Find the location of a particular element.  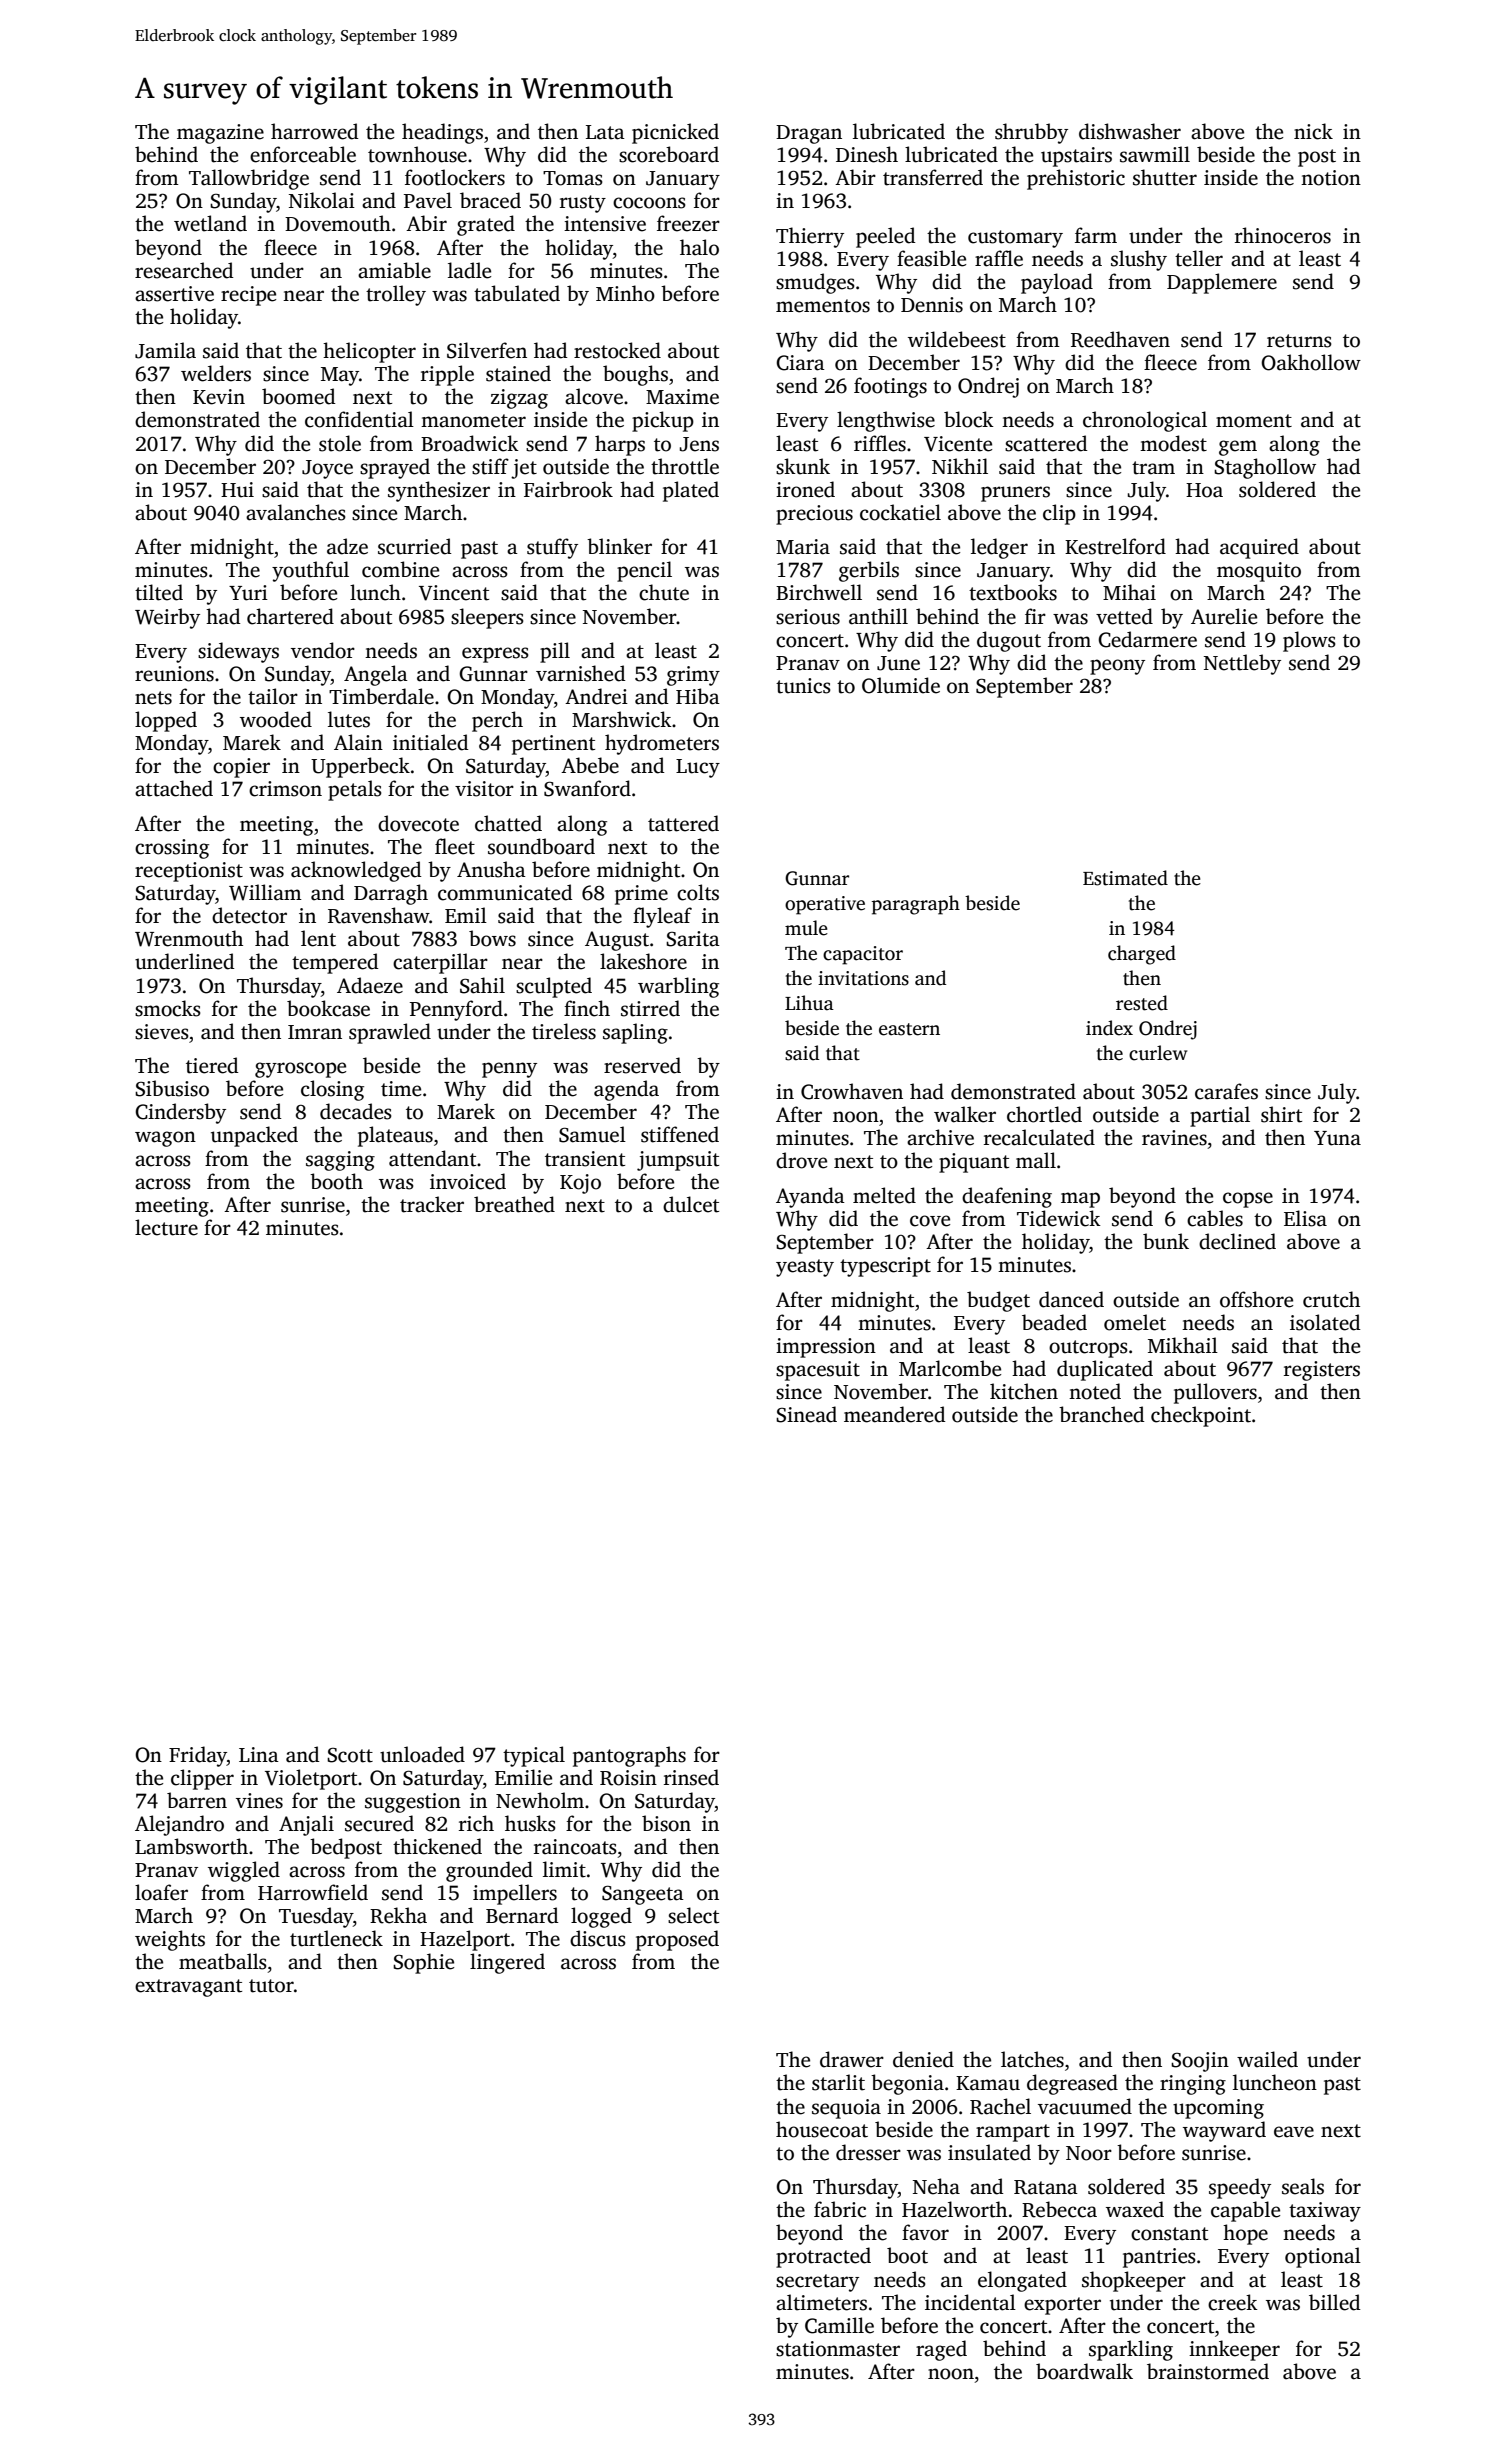

visitor is located at coordinates (484, 789).
